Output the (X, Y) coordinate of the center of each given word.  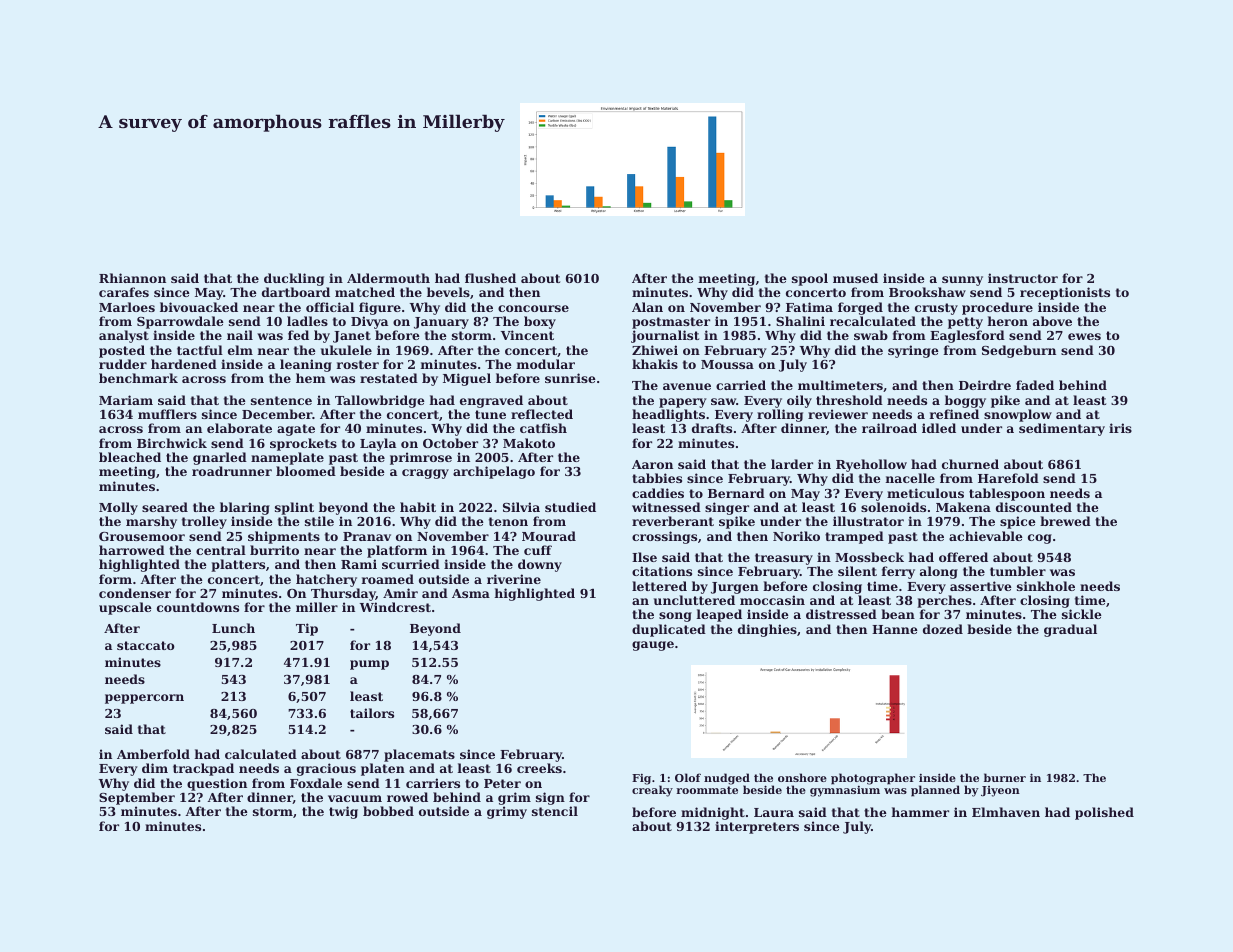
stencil (555, 811)
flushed (490, 278)
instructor (1023, 278)
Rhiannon (132, 278)
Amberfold (153, 754)
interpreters (757, 827)
